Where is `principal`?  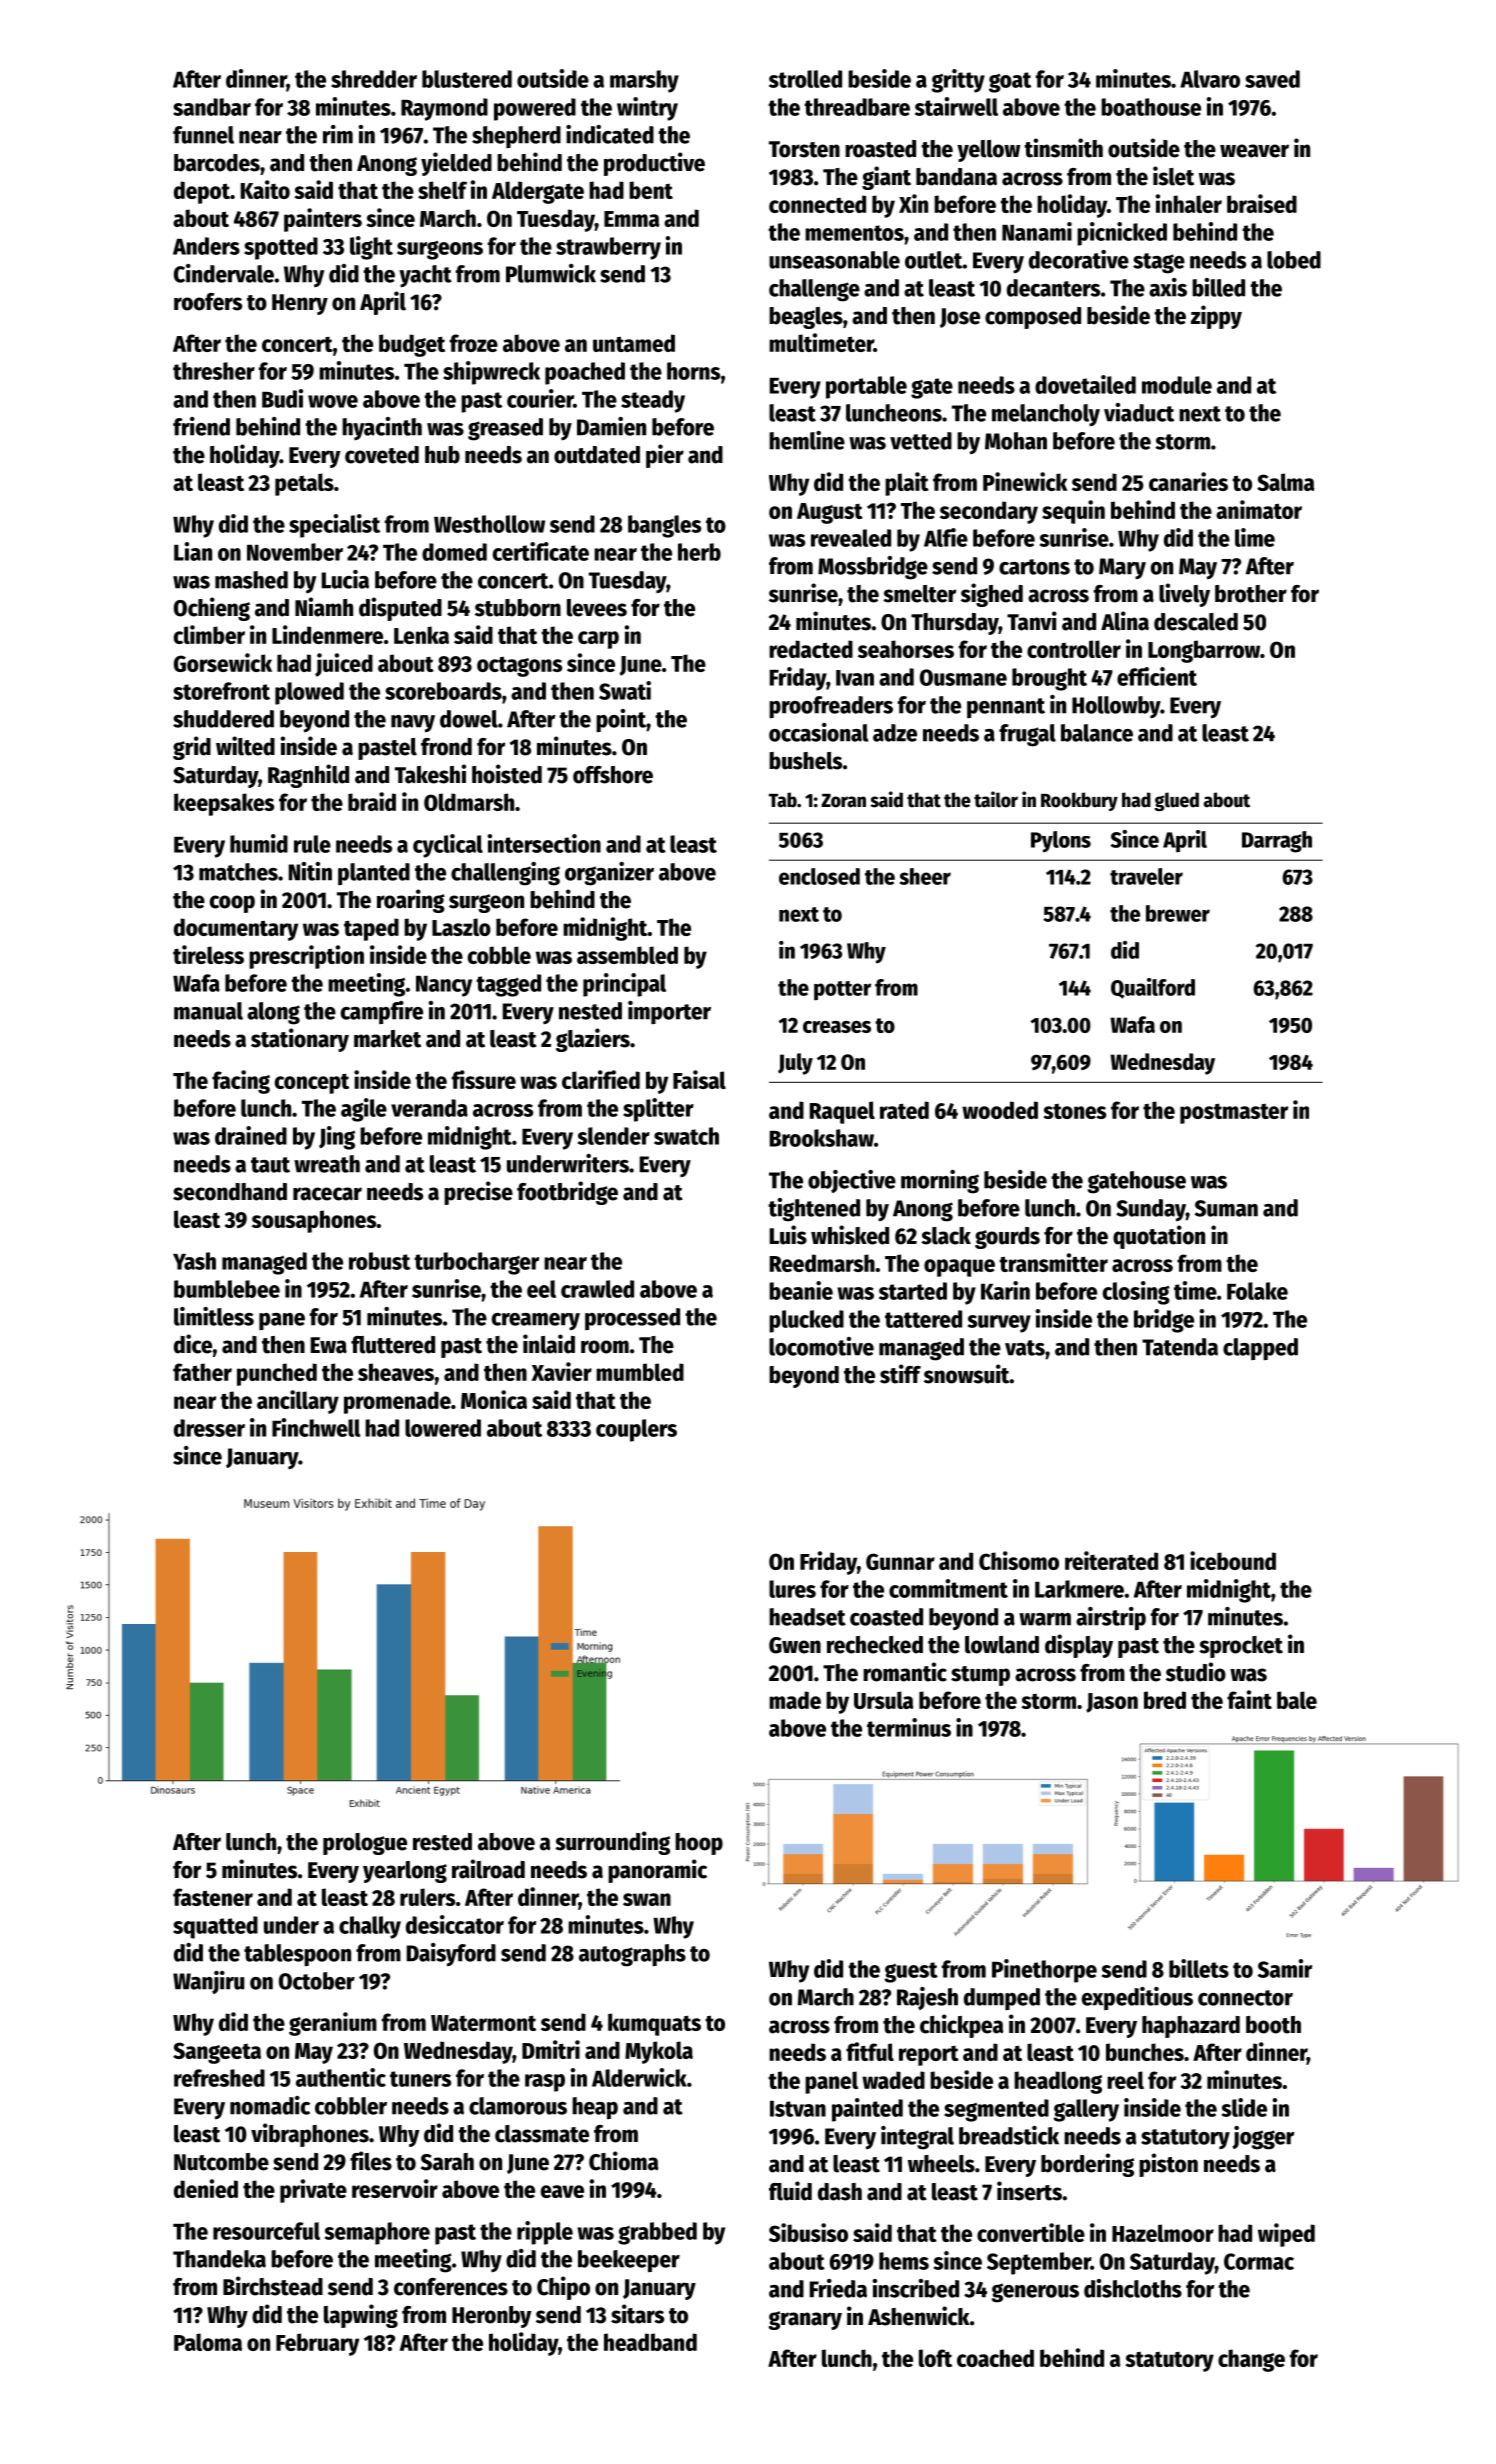
principal is located at coordinates (624, 985).
